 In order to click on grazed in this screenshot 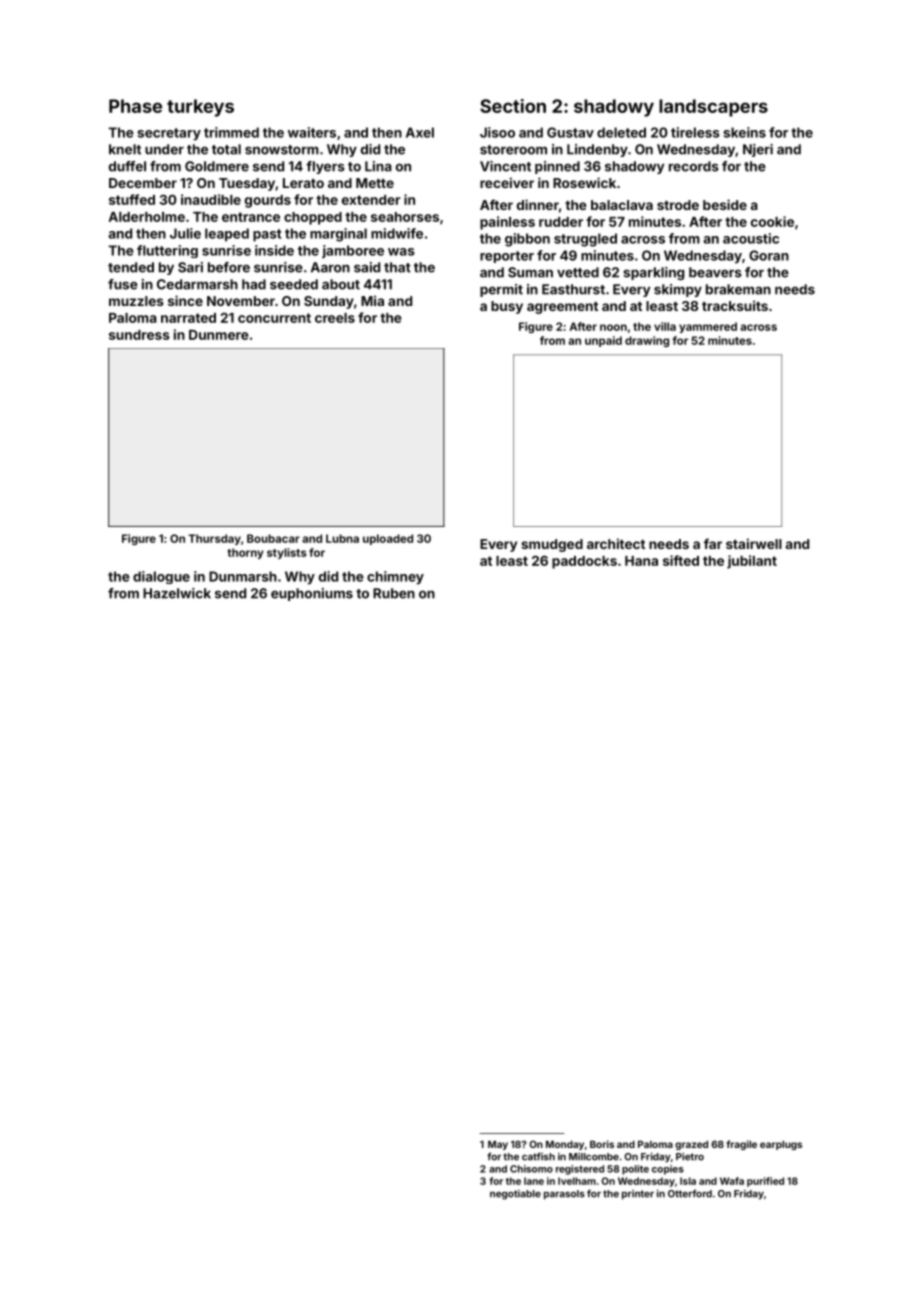, I will do `click(691, 1145)`.
